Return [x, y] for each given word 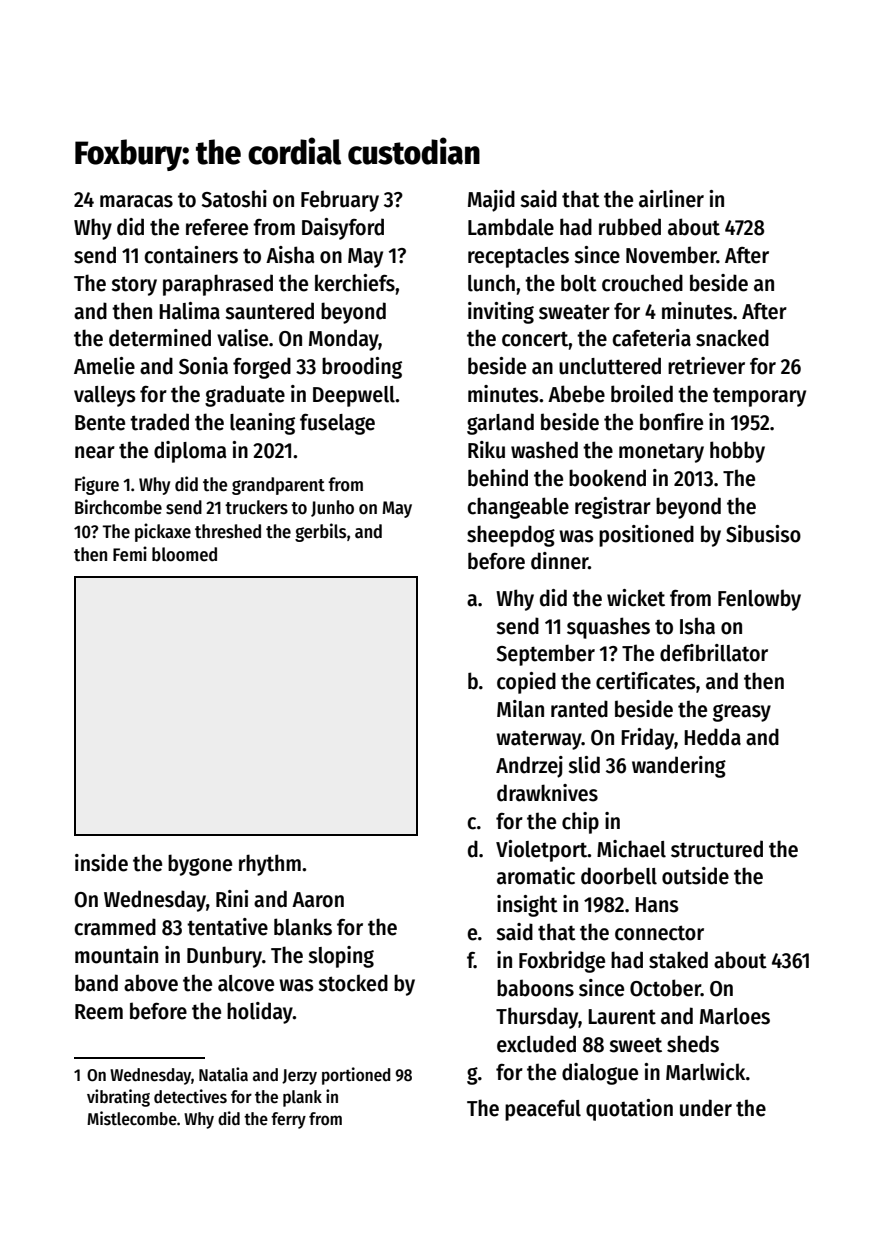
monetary [661, 453]
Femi [130, 554]
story [134, 286]
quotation [629, 1110]
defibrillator [714, 653]
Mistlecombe [132, 1118]
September [545, 655]
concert [535, 339]
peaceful [543, 1110]
